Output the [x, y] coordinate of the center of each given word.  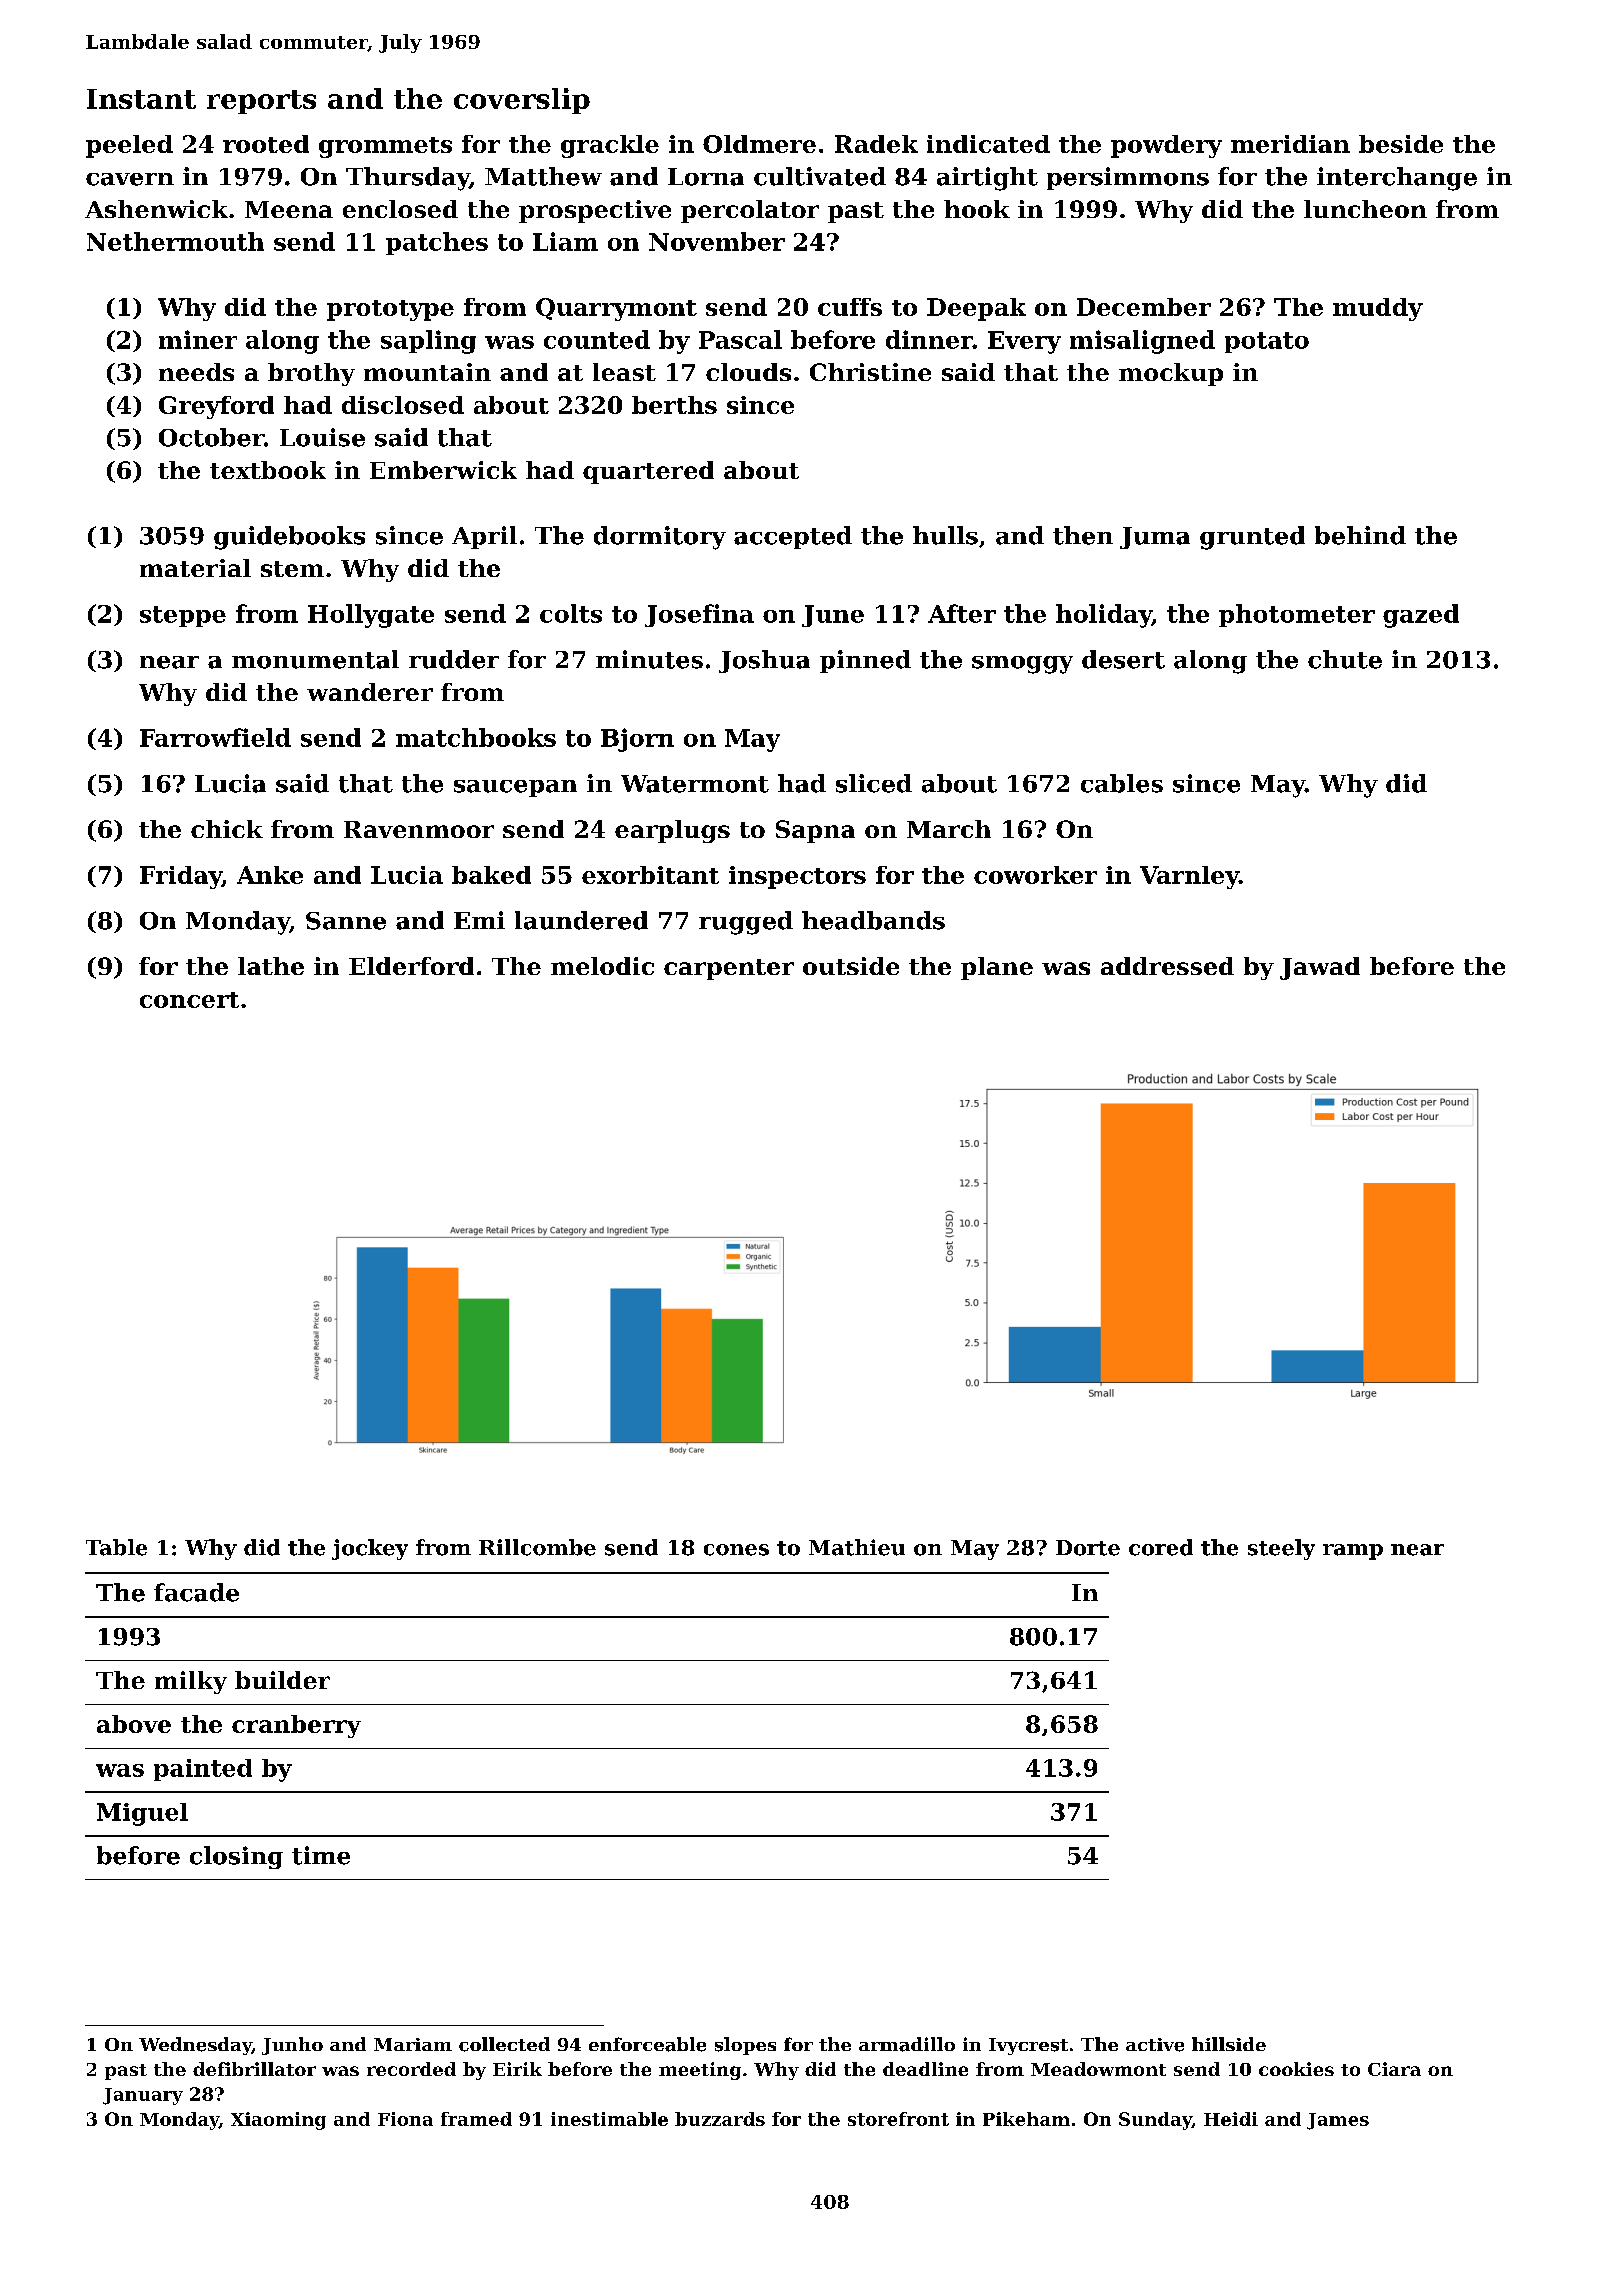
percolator [750, 211]
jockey [370, 1549]
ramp [1353, 1552]
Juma [1155, 538]
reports [261, 102]
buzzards [720, 2119]
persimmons [1128, 178]
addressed [1167, 966]
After [962, 613]
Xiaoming [278, 2121]
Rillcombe [537, 1547]
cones [736, 1550]
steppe [183, 616]
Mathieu [857, 1547]
